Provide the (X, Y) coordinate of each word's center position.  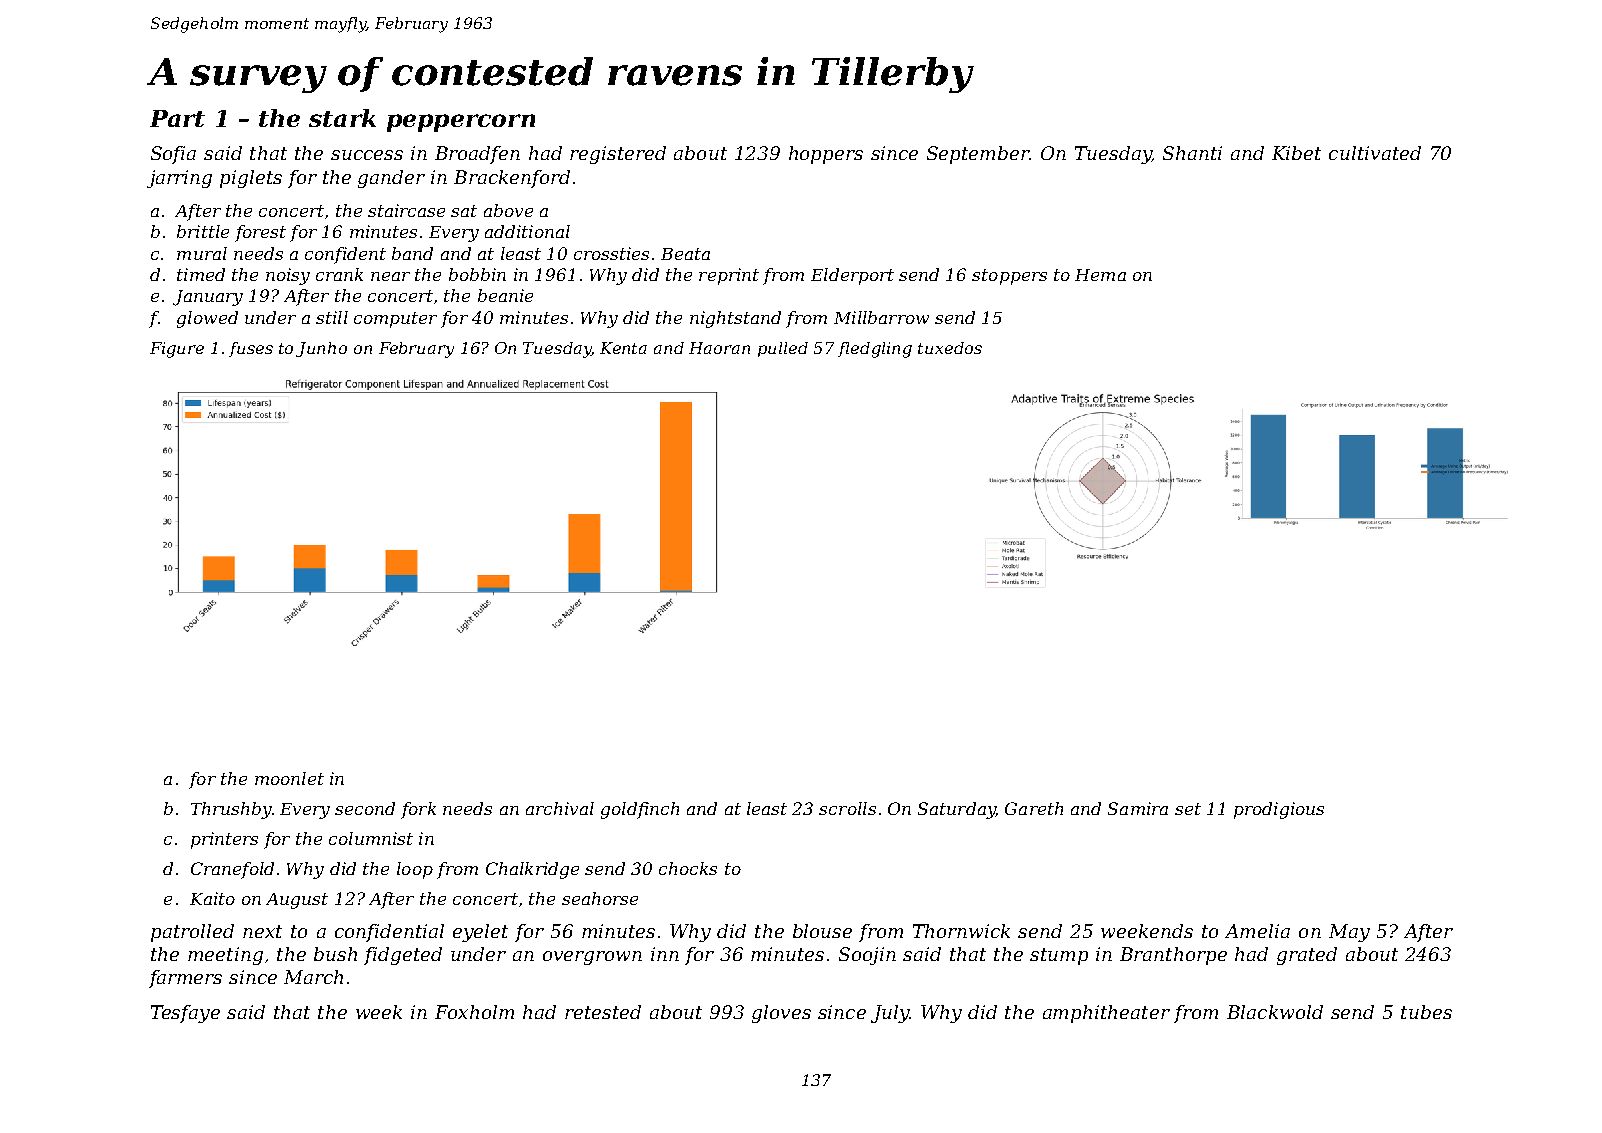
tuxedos (950, 348)
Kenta (623, 348)
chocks (688, 868)
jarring (179, 179)
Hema (1100, 275)
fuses (251, 349)
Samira (1138, 808)
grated (1307, 956)
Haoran (719, 348)
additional (527, 231)
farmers (185, 979)
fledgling (875, 350)
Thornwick (961, 931)
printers (224, 840)
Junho (321, 349)
